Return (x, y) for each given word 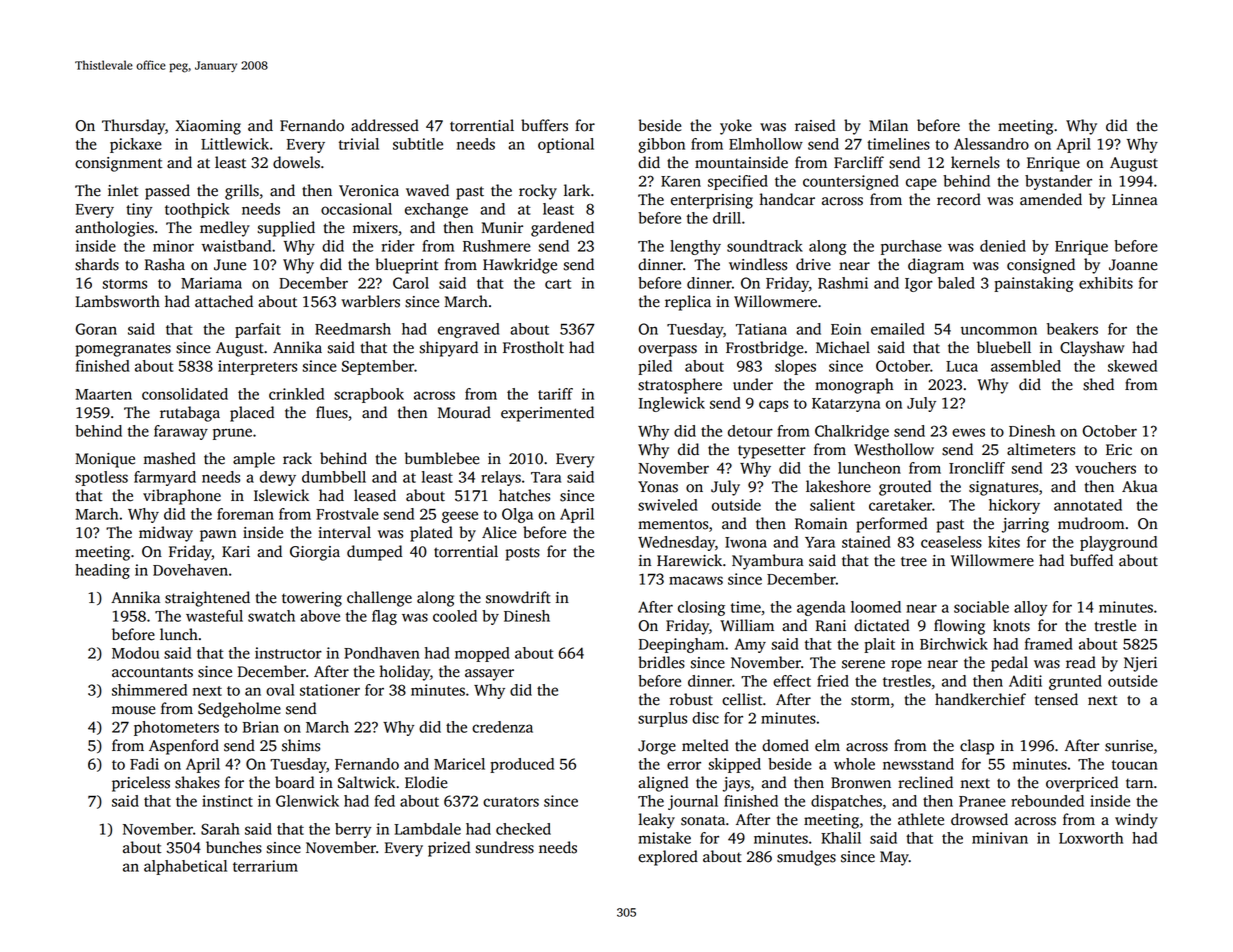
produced (522, 765)
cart (558, 284)
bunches (234, 847)
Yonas (658, 487)
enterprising (712, 201)
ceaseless (951, 542)
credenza (502, 727)
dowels (296, 162)
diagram (936, 266)
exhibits (1106, 283)
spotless (101, 478)
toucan (1135, 765)
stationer (330, 690)
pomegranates (123, 350)
